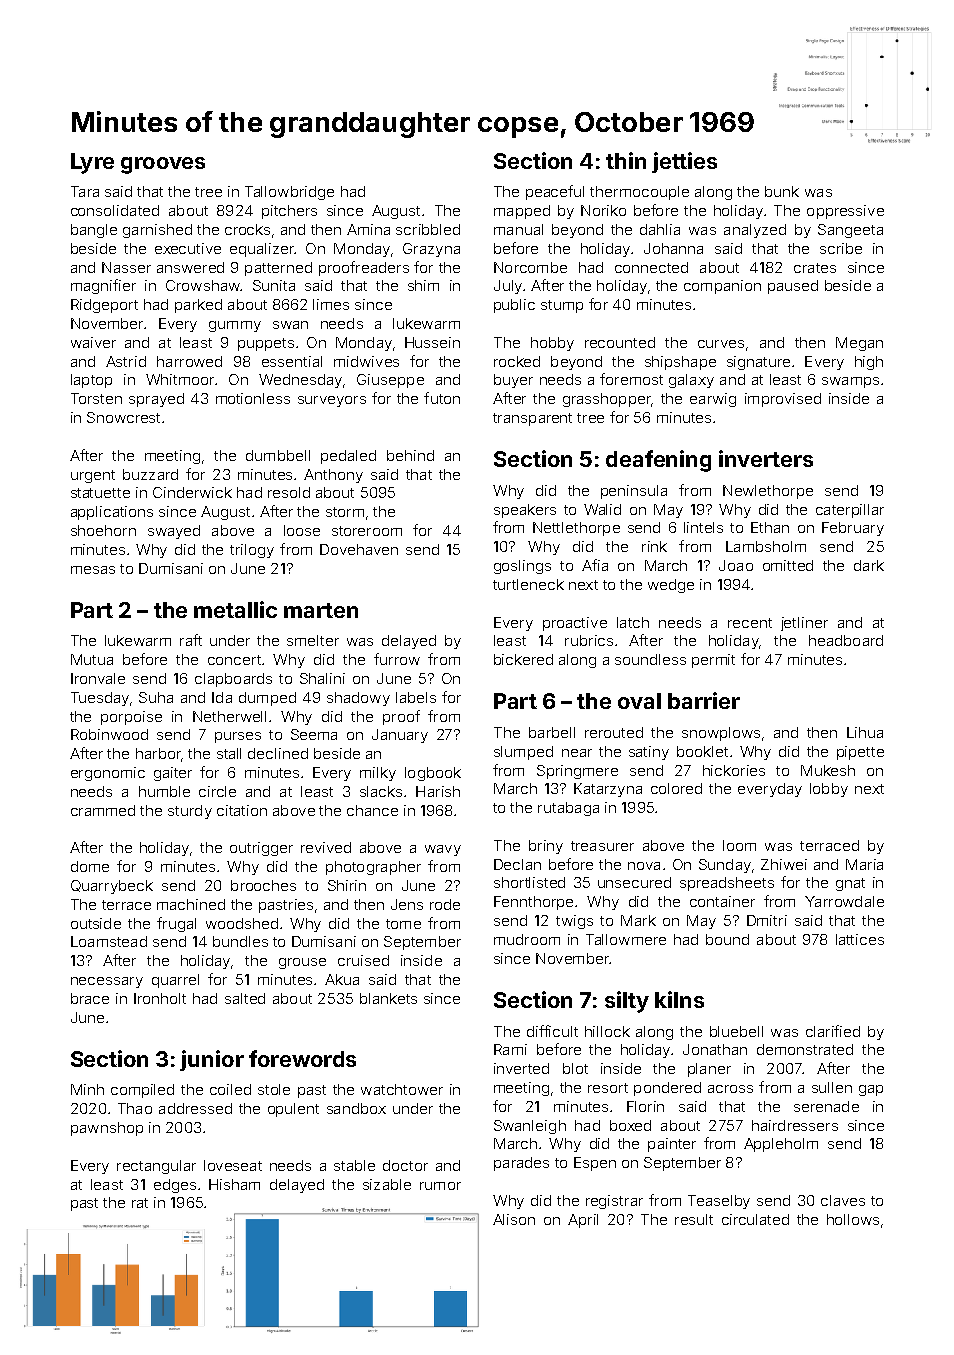 Image resolution: width=954 pixels, height=1355 pixels. What do you see at coordinates (853, 1219) in the screenshot?
I see `hollows` at bounding box center [853, 1219].
